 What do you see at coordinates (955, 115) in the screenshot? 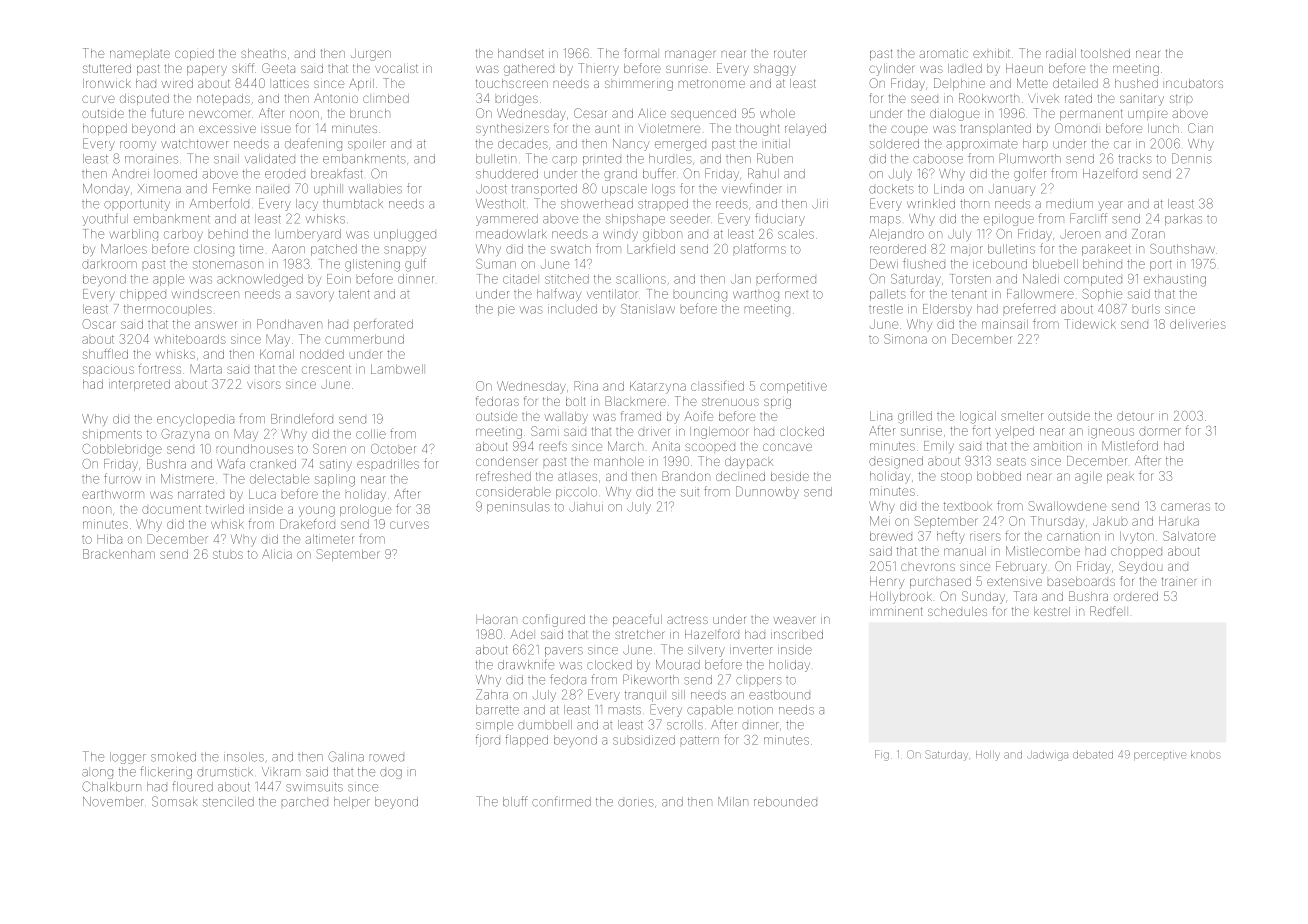
I see `dialogue` at bounding box center [955, 115].
